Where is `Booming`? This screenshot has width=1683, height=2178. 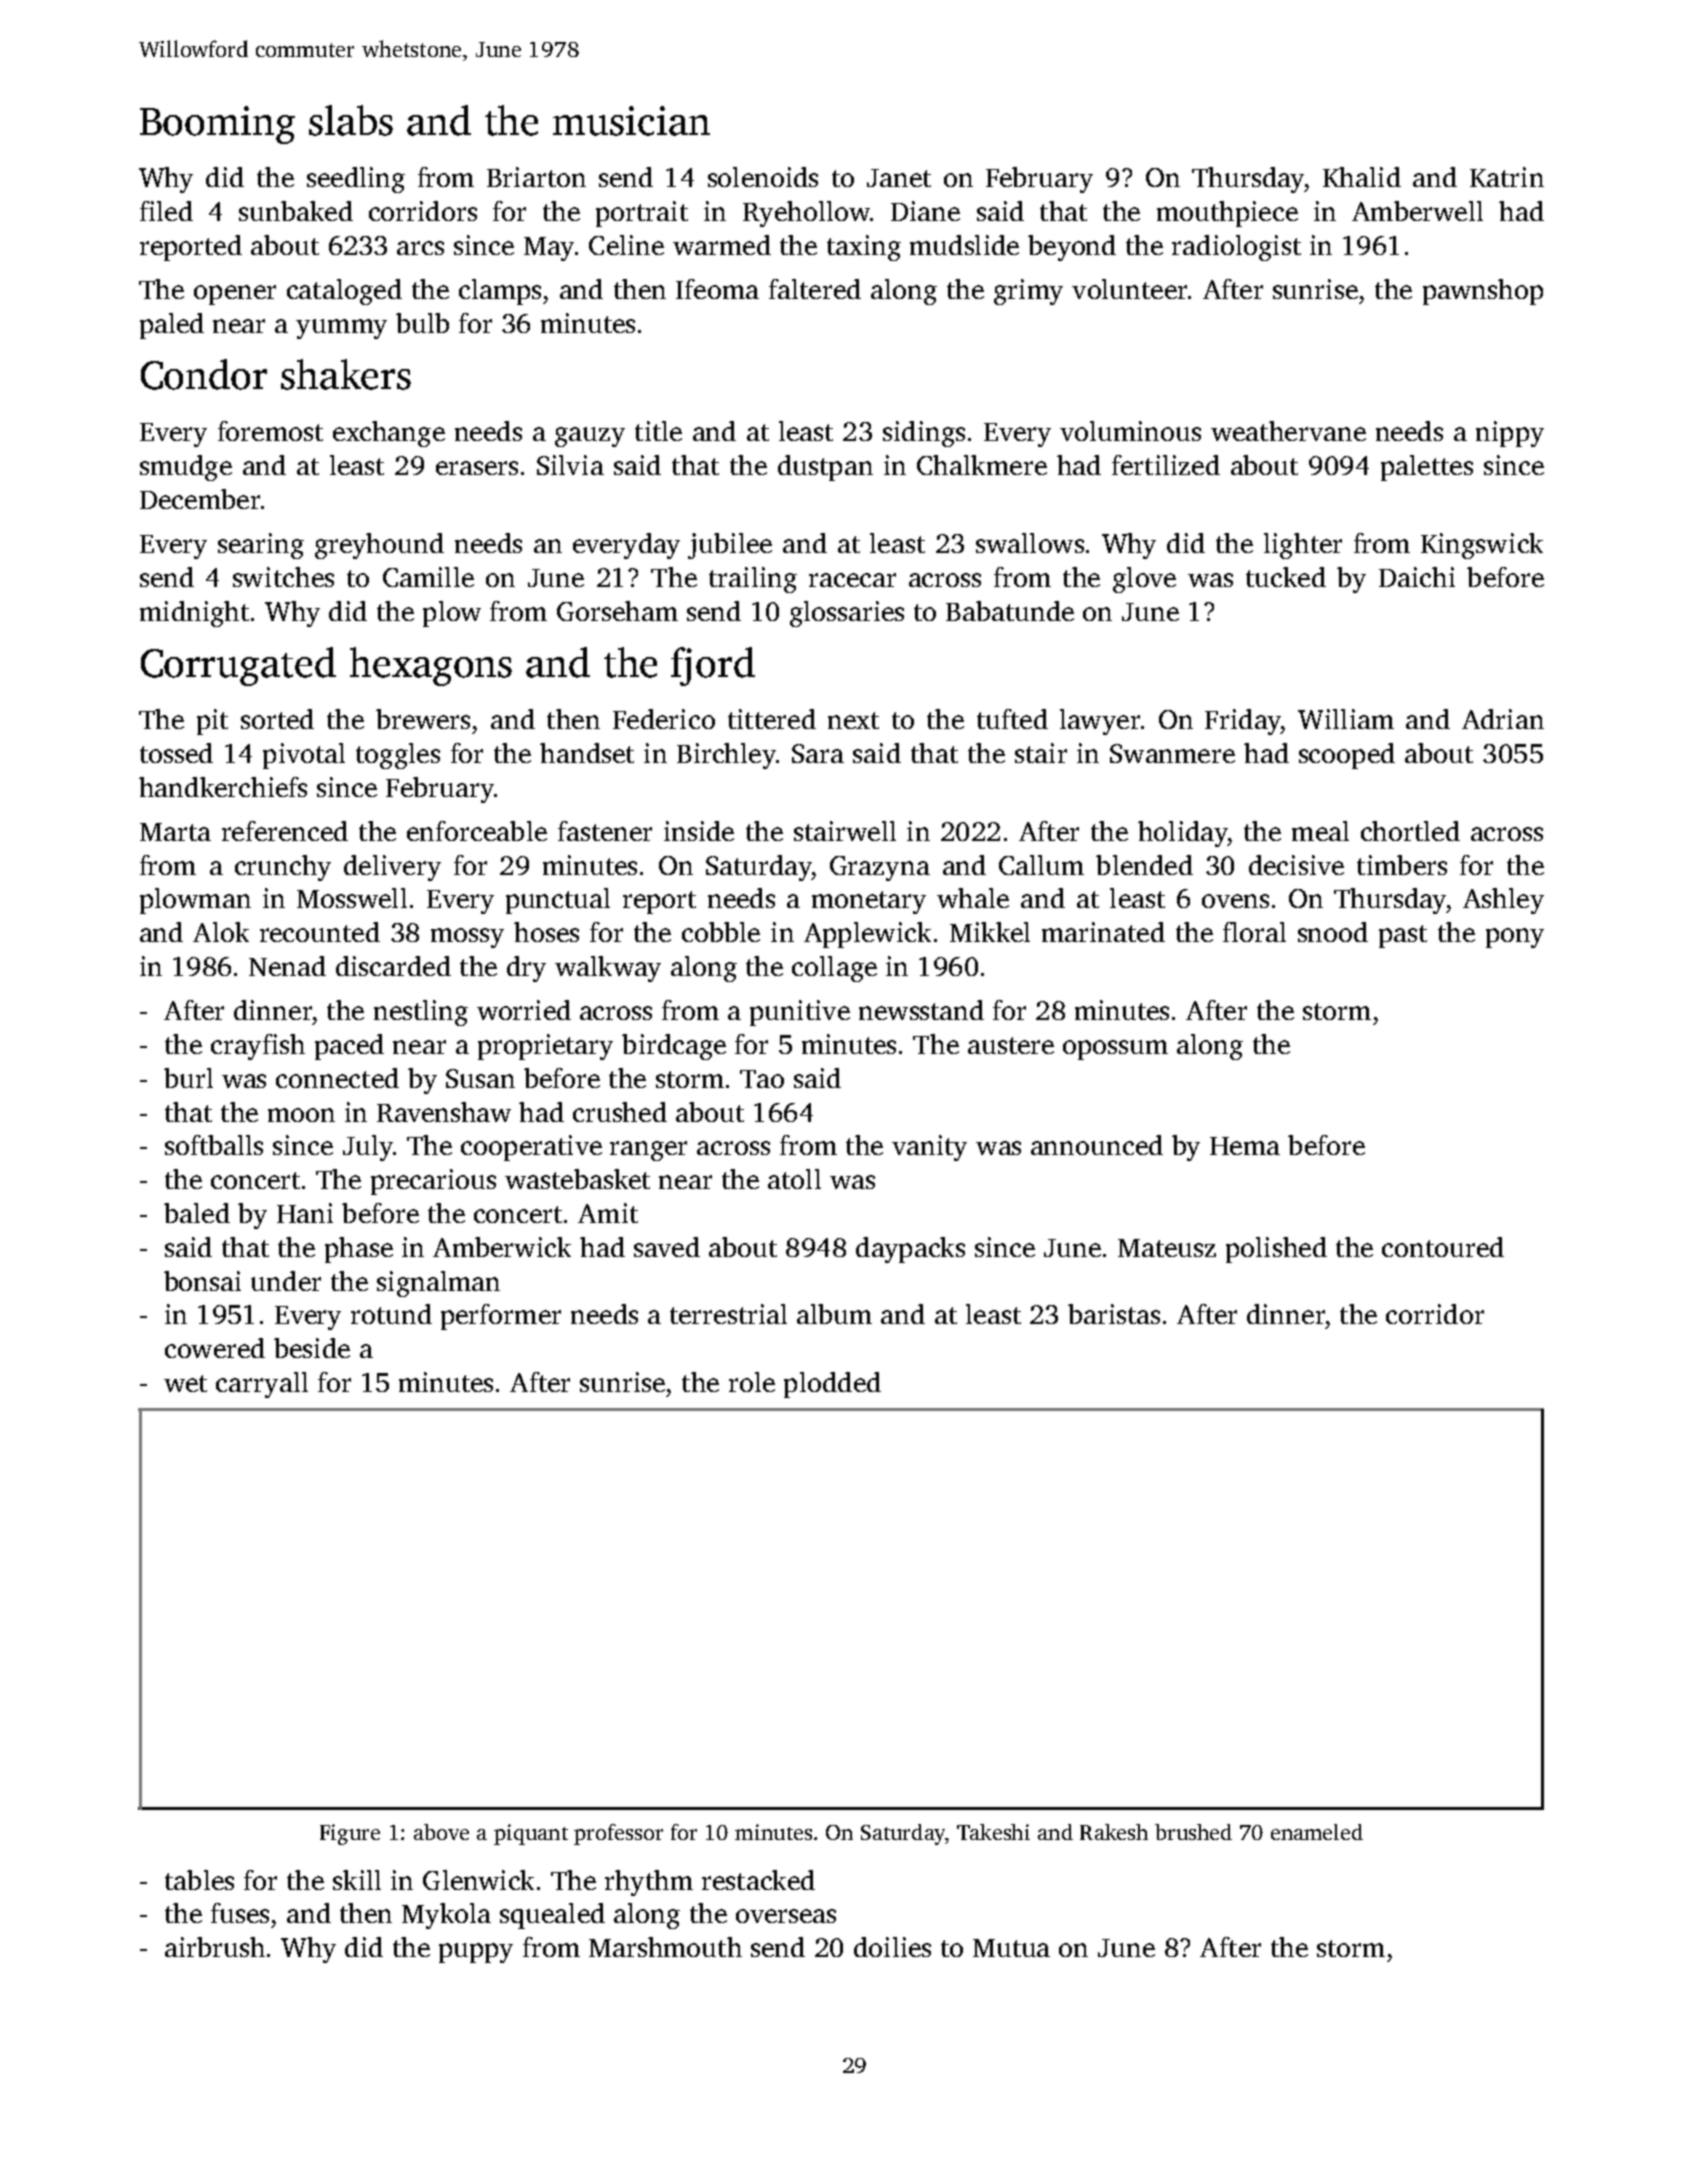
Booming is located at coordinates (217, 125).
